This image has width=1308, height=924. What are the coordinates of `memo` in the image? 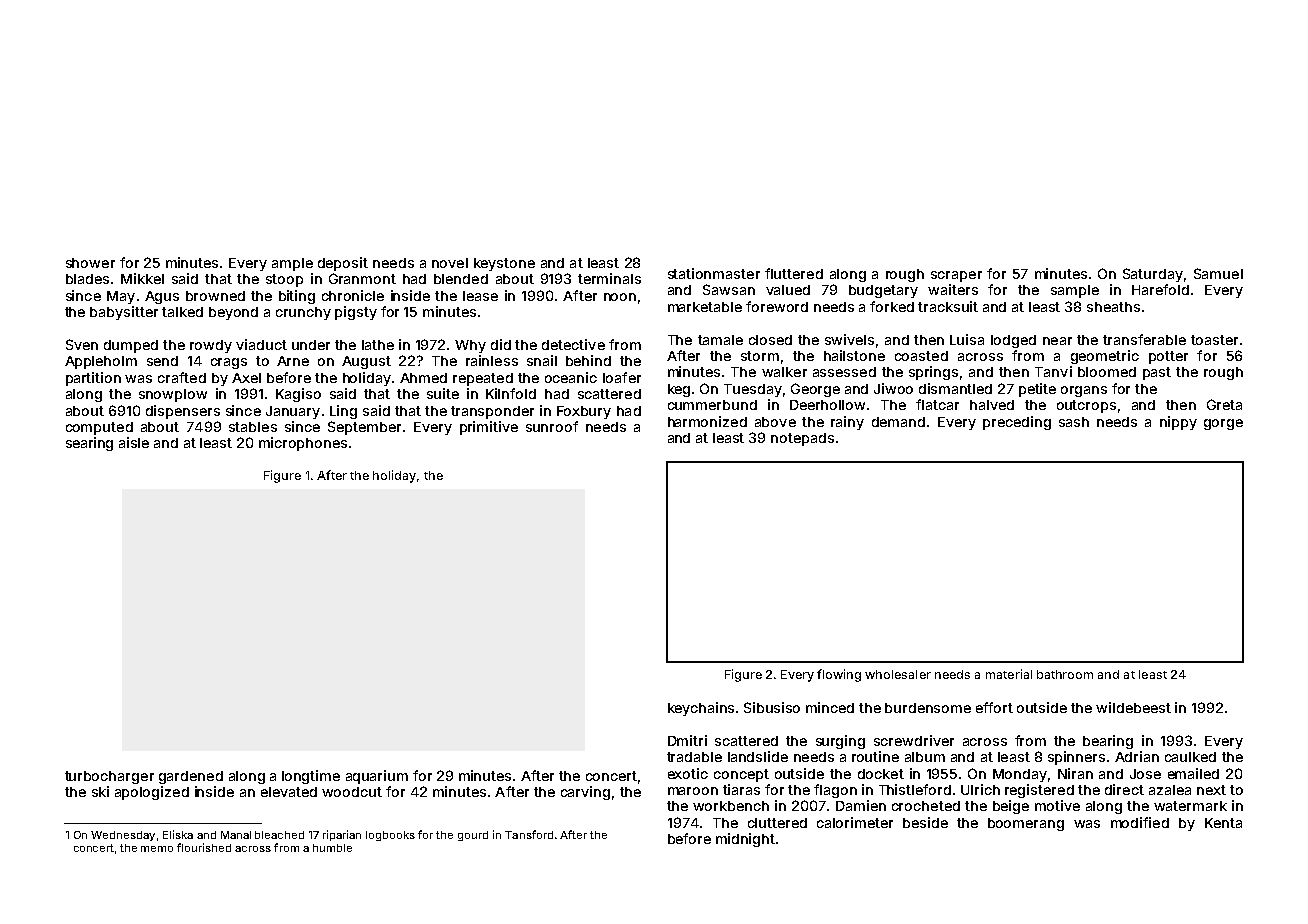 It's located at (157, 849).
